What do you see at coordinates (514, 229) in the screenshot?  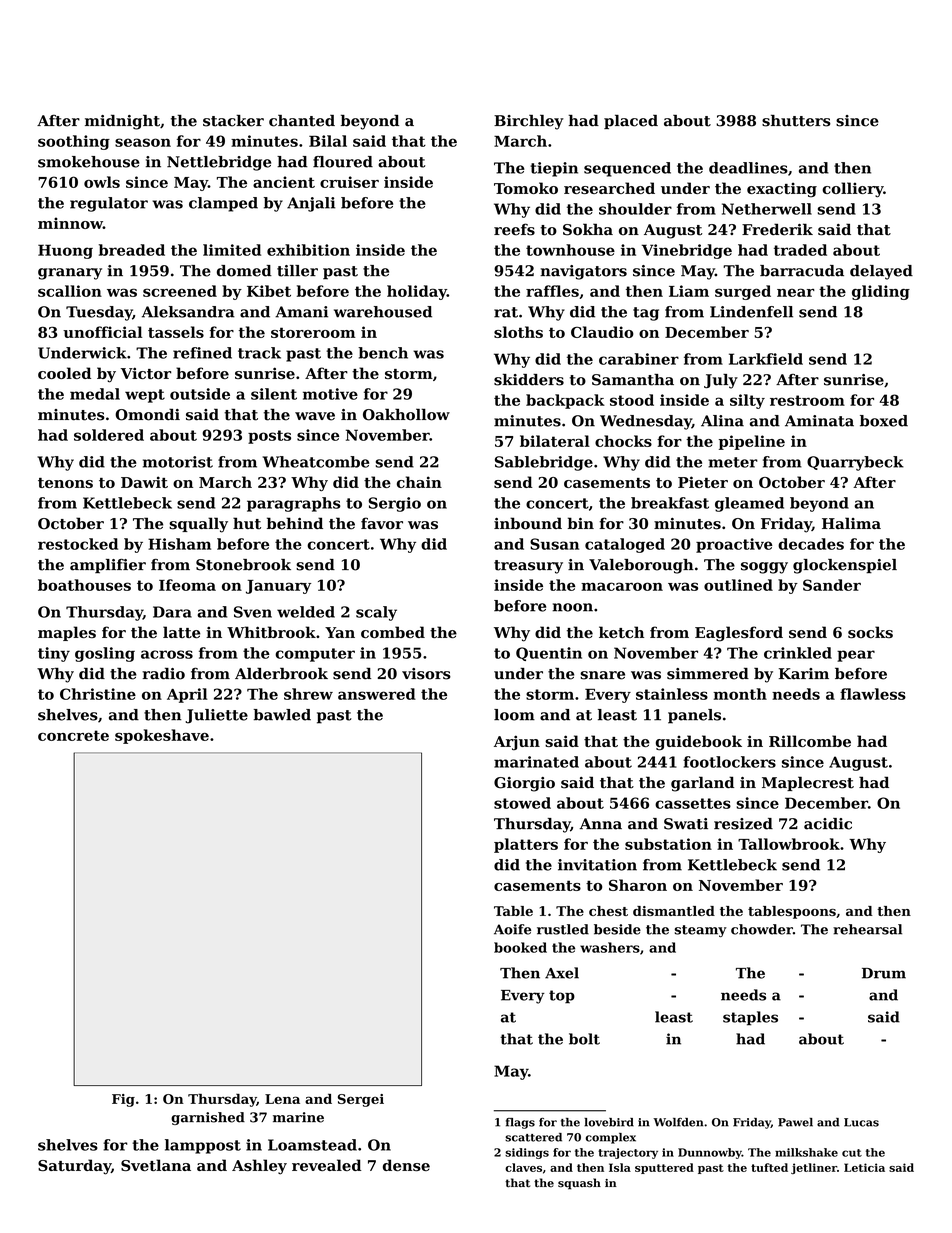 I see `reefs` at bounding box center [514, 229].
